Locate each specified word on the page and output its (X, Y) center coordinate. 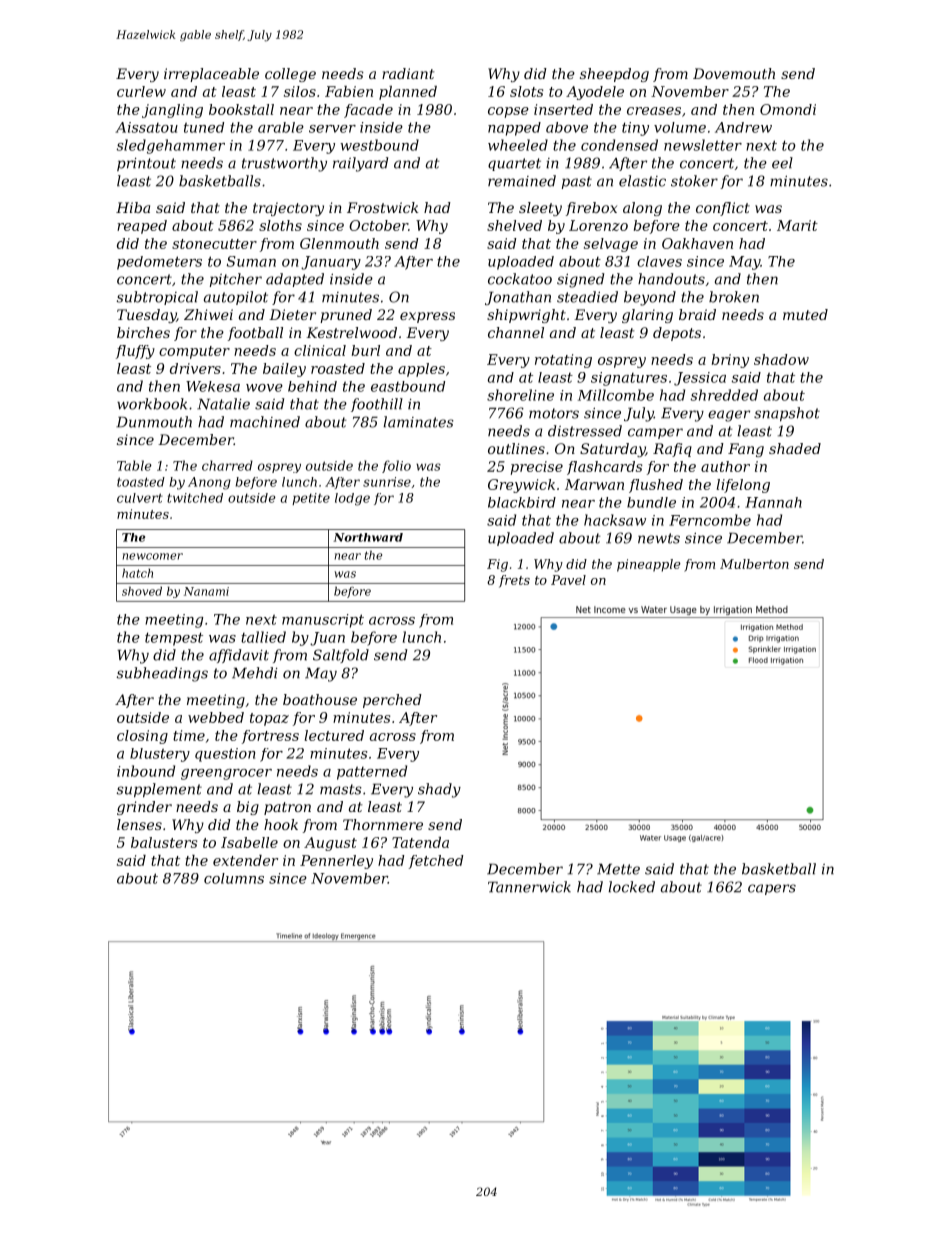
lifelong (743, 486)
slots (526, 91)
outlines (516, 448)
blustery (160, 755)
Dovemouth (734, 73)
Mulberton (754, 564)
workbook (152, 404)
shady (439, 790)
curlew (141, 91)
